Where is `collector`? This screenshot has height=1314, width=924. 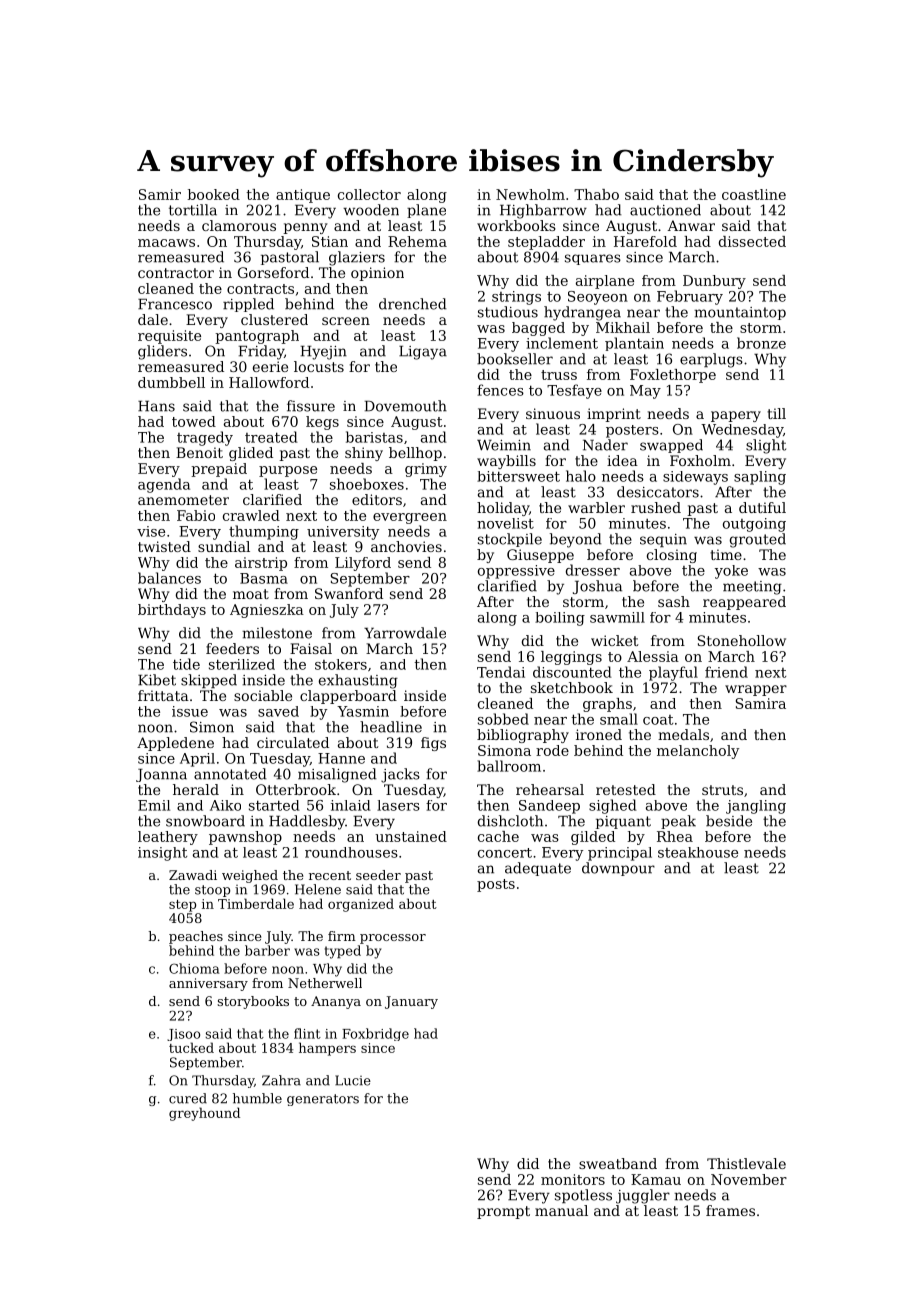
collector is located at coordinates (369, 194).
